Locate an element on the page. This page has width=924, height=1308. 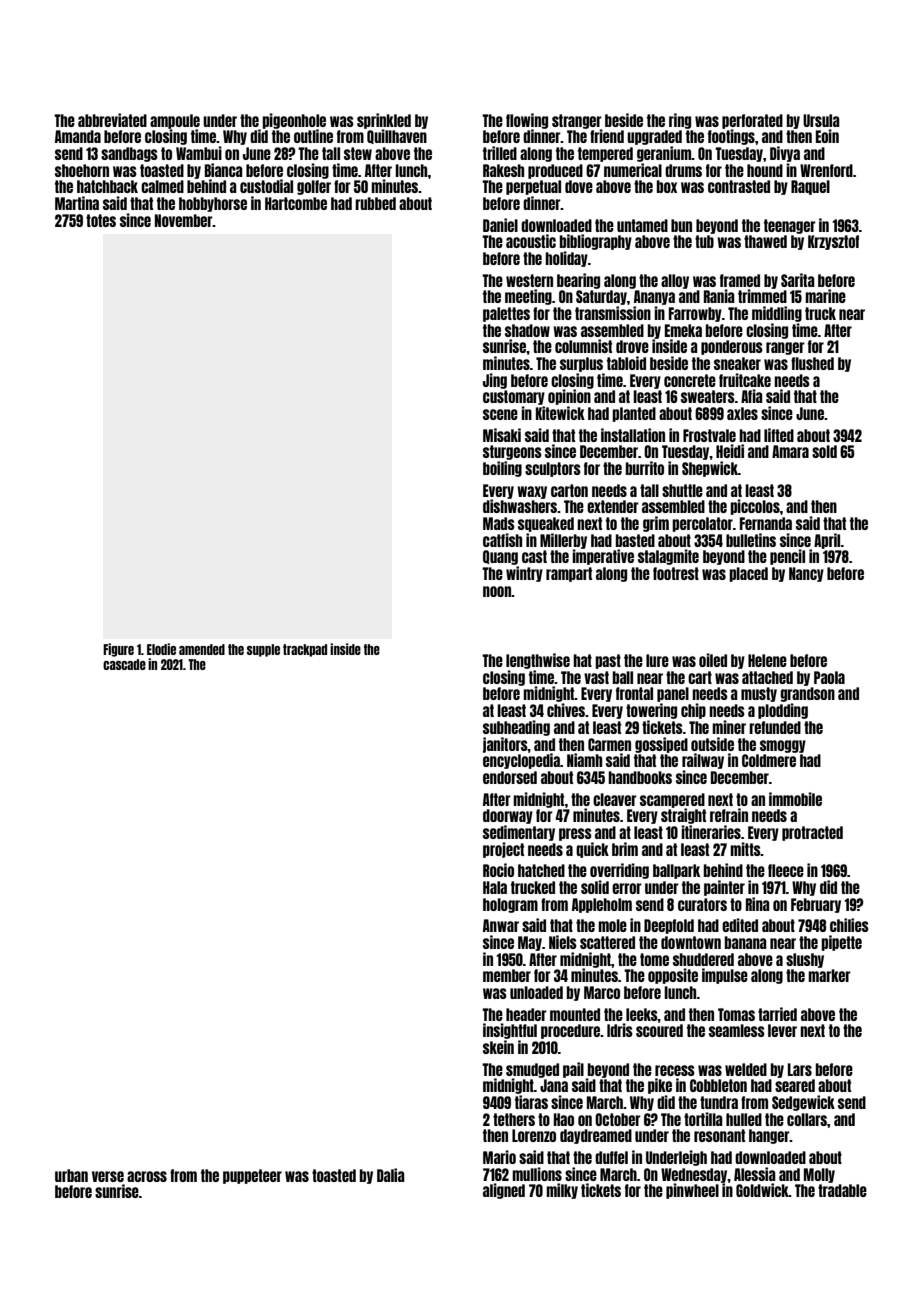
perforated is located at coordinates (752, 121).
